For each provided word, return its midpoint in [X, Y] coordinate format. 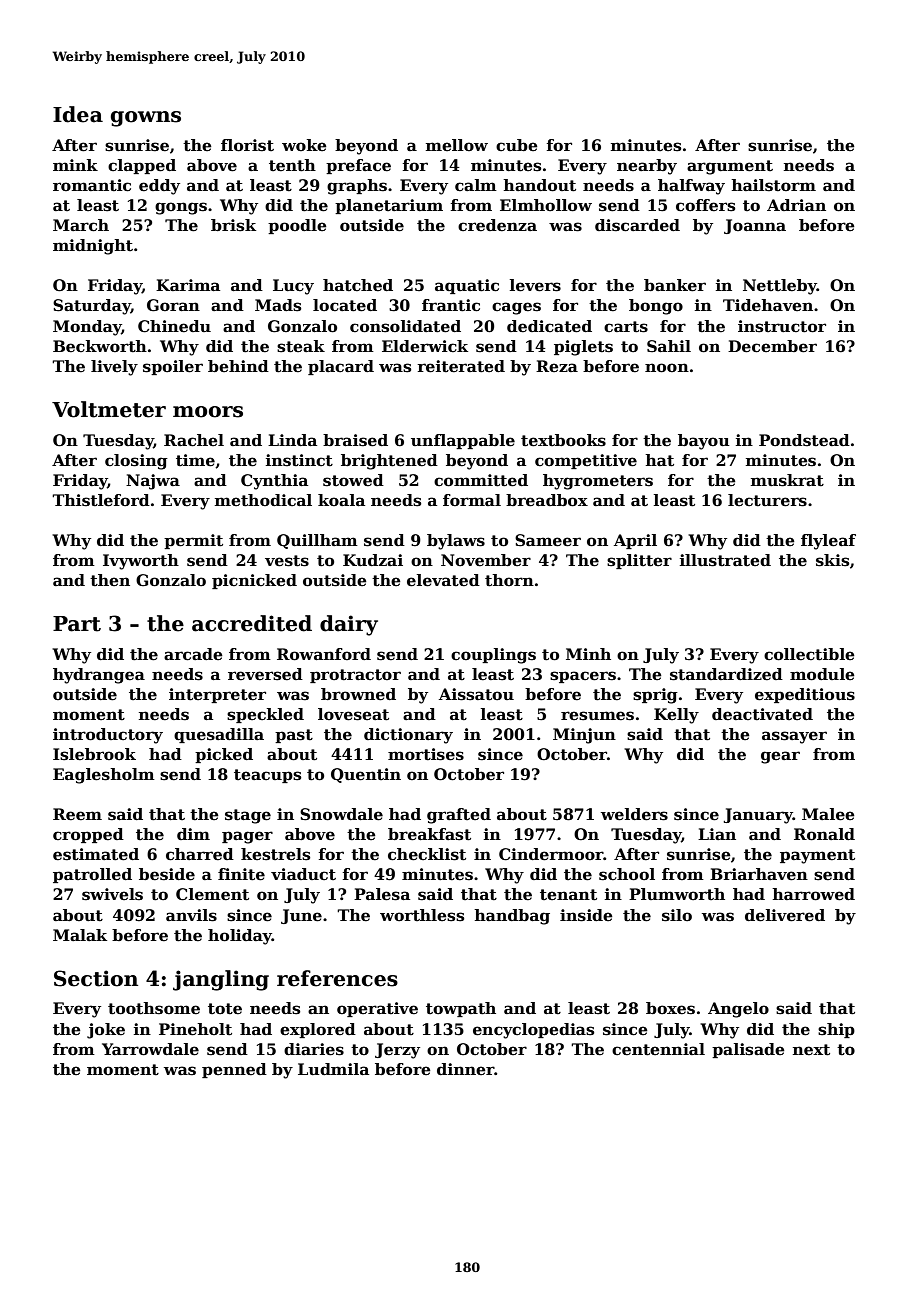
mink [75, 165]
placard [341, 367]
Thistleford [101, 500]
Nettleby [780, 287]
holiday [240, 937]
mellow [457, 145]
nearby [647, 167]
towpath [461, 1009]
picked [224, 755]
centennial [658, 1049]
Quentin [366, 775]
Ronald [824, 834]
